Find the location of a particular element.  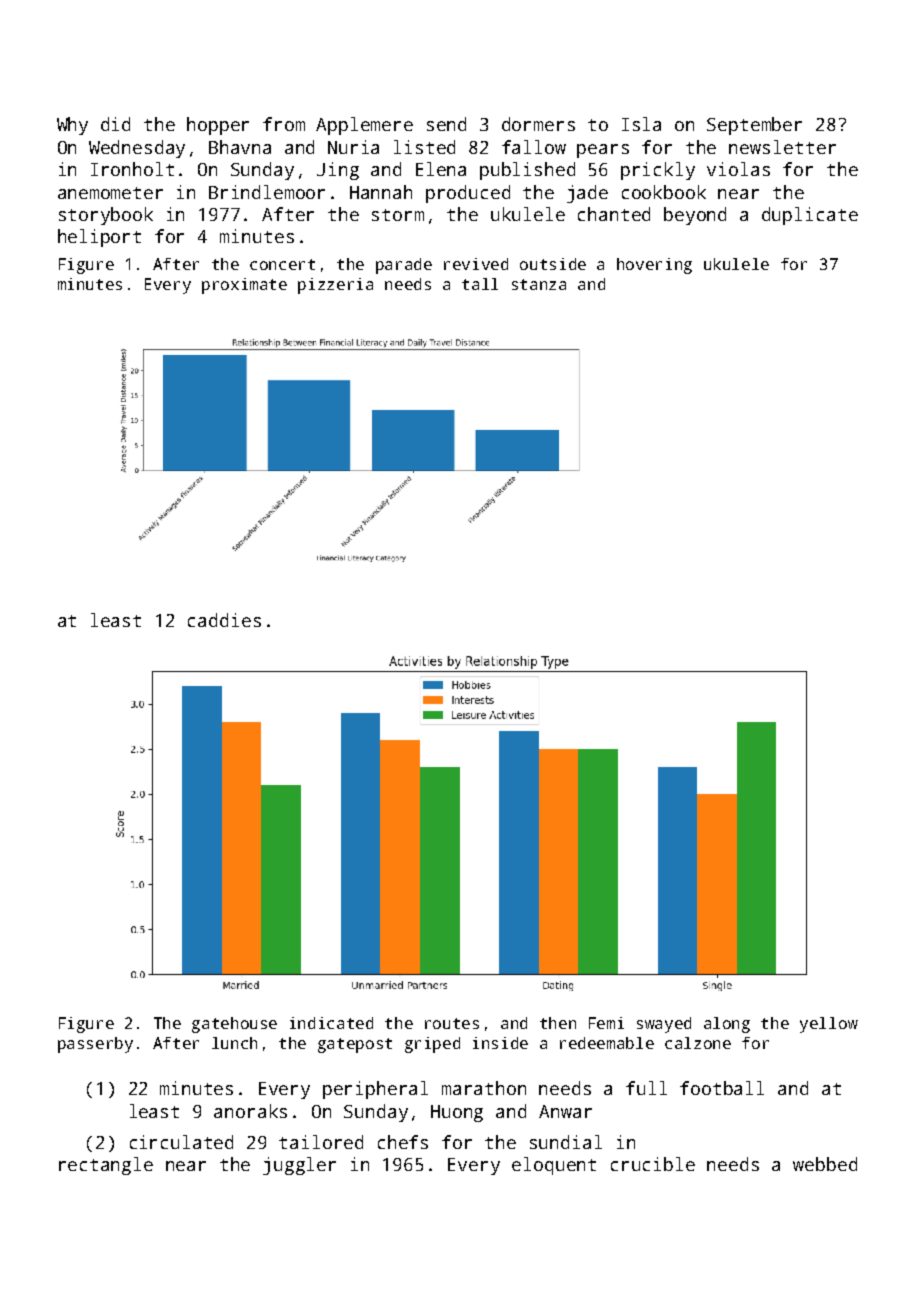

rectangle is located at coordinates (106, 1166).
